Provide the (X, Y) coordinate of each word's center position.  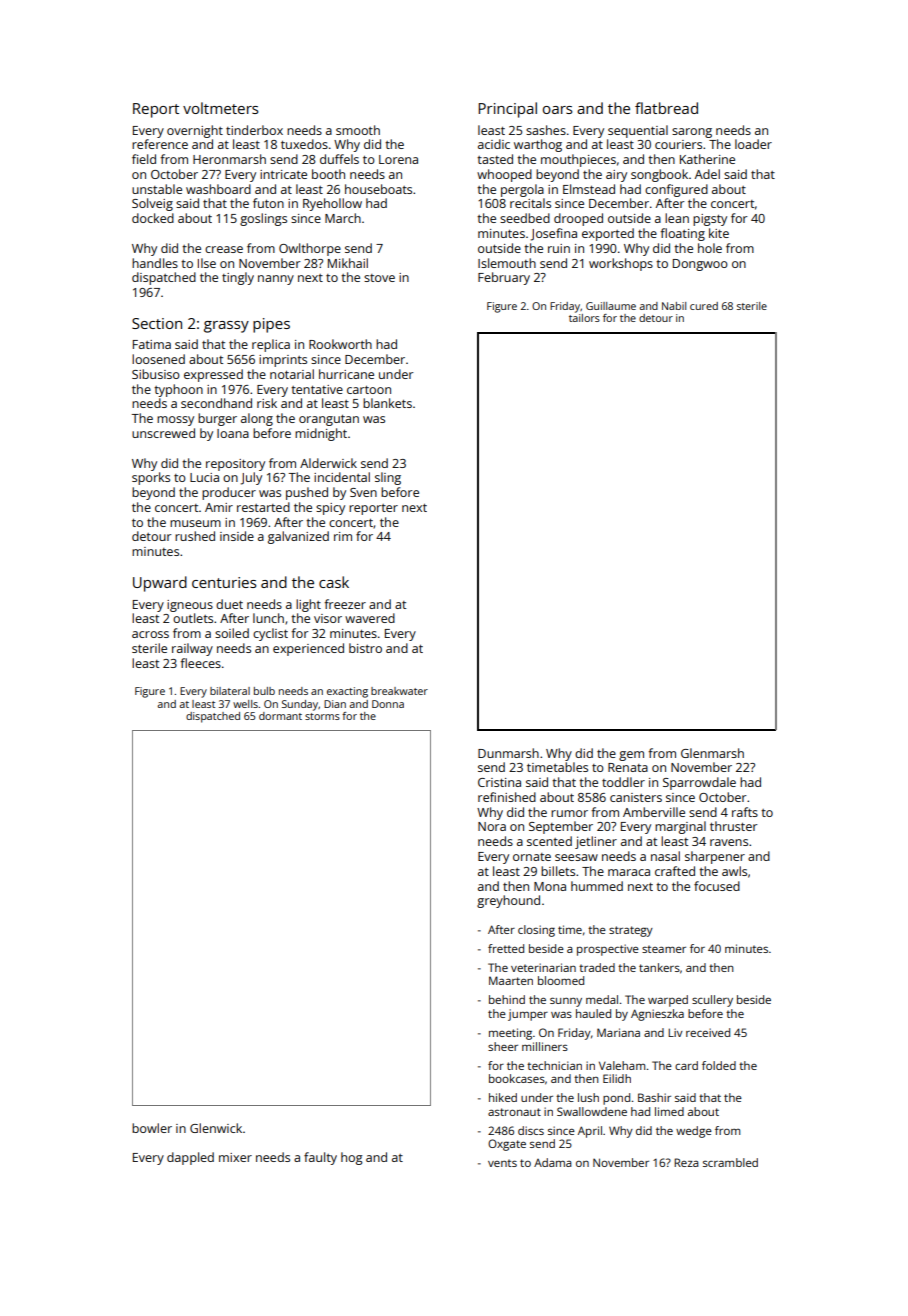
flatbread (666, 108)
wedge (694, 1132)
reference (160, 144)
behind (507, 999)
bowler (152, 1128)
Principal (507, 110)
